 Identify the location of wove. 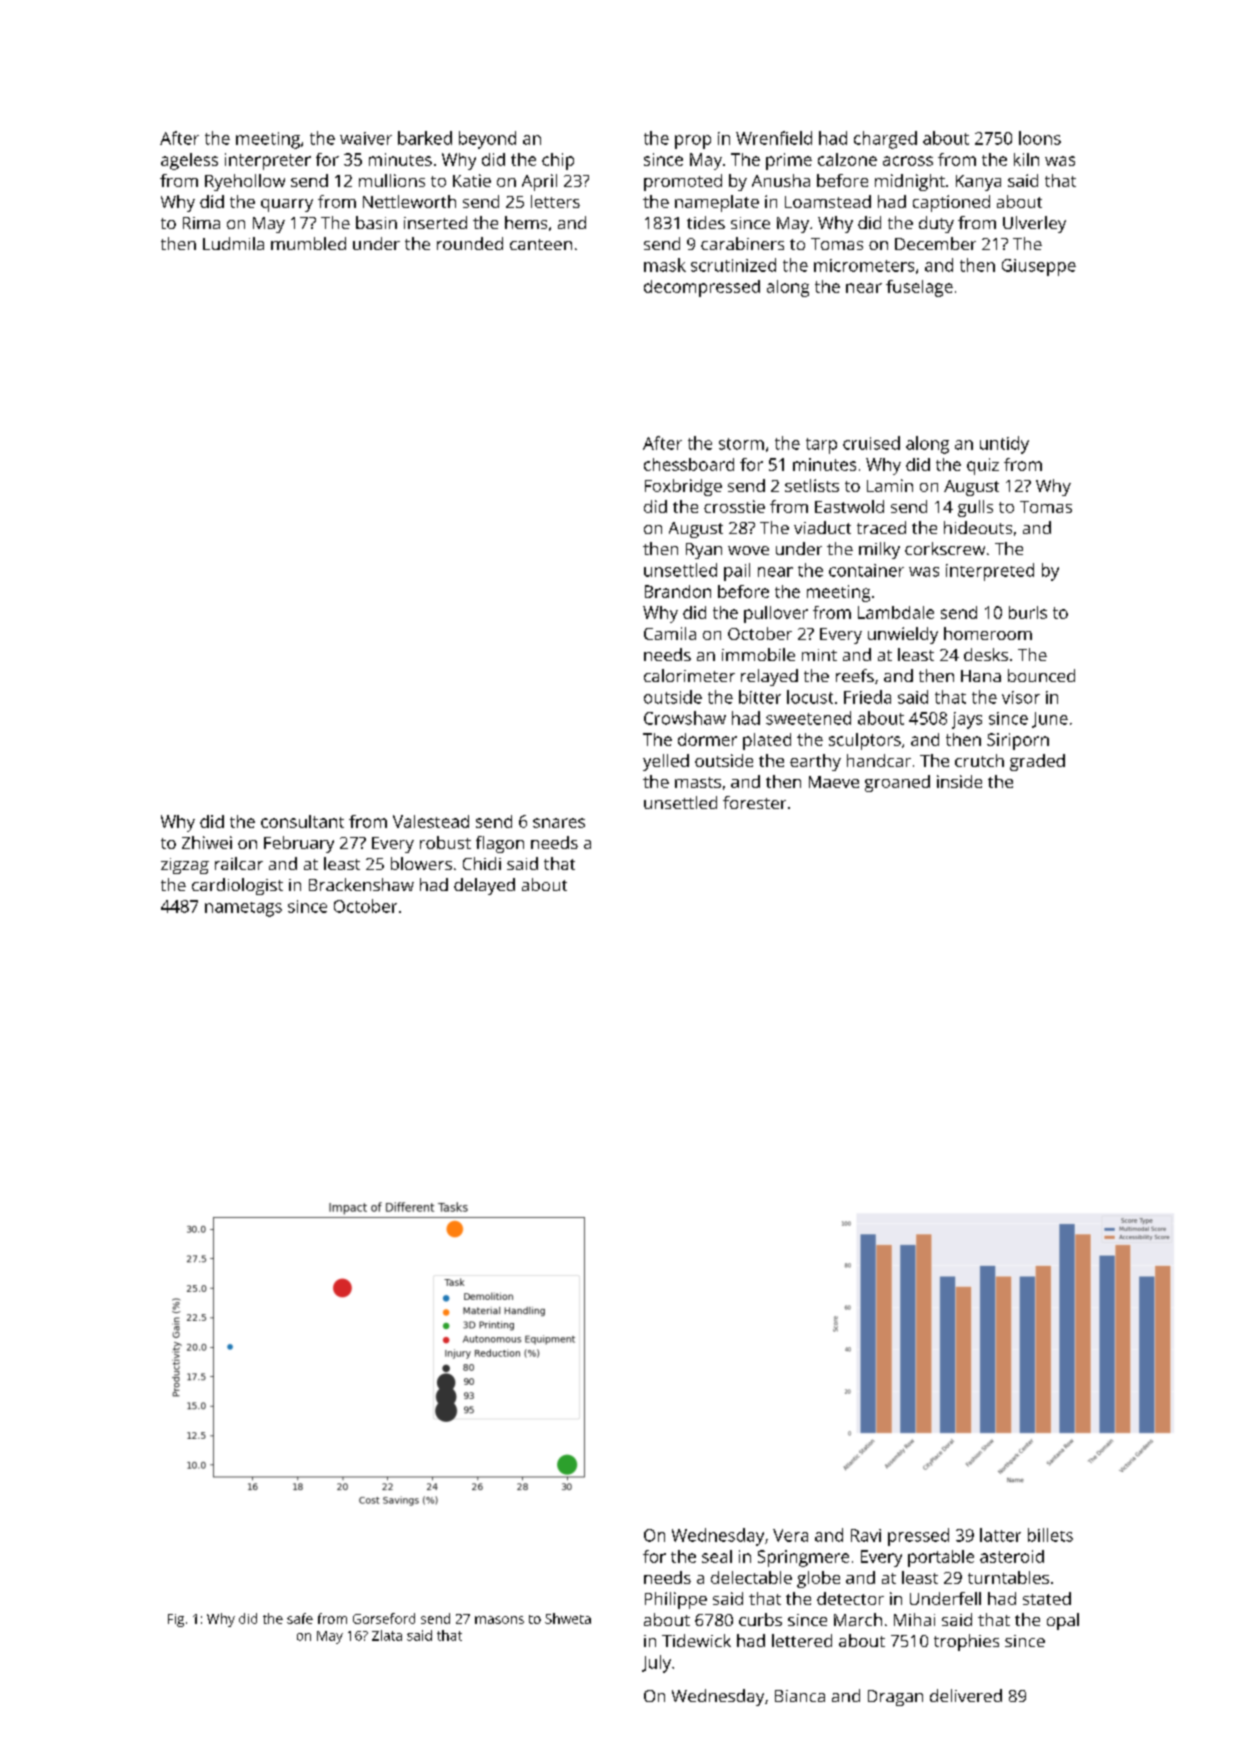
(748, 550).
